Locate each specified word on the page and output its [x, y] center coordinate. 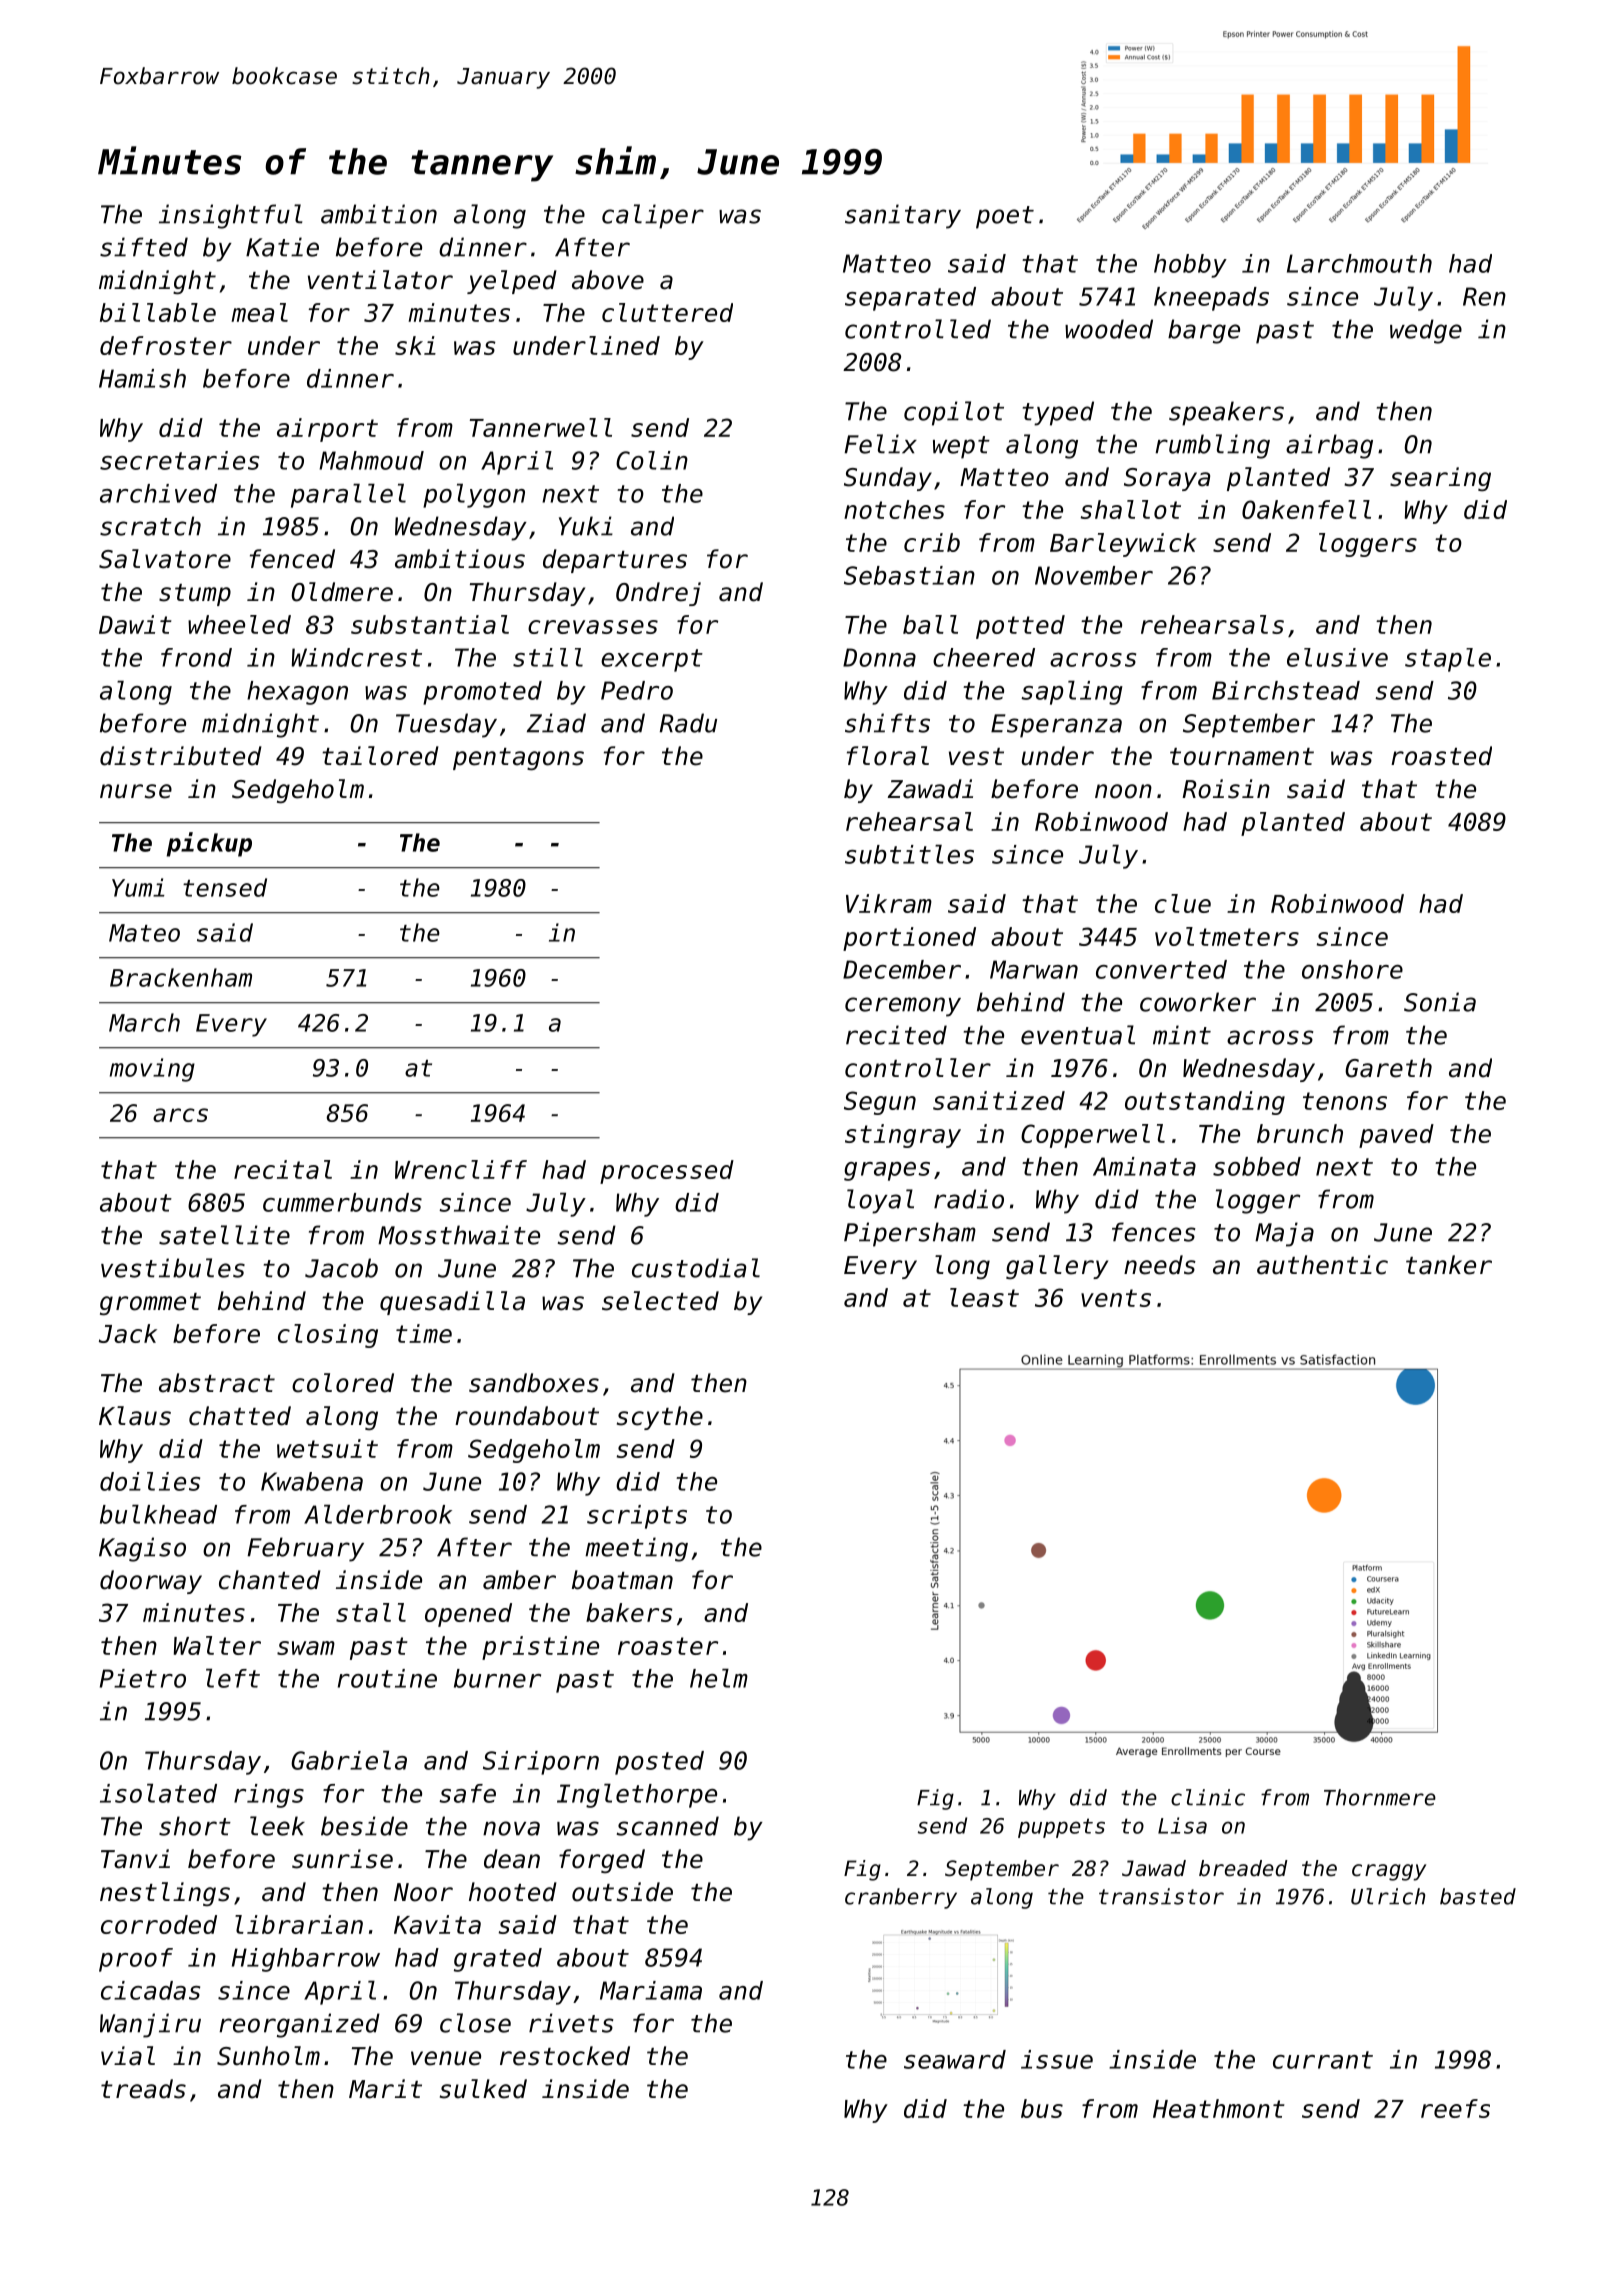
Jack [128, 1333]
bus [1042, 2108]
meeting [636, 1549]
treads [143, 2089]
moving [152, 1070]
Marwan [1034, 969]
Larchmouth [1359, 263]
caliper [653, 216]
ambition [379, 214]
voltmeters [1227, 936]
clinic [1208, 1797]
